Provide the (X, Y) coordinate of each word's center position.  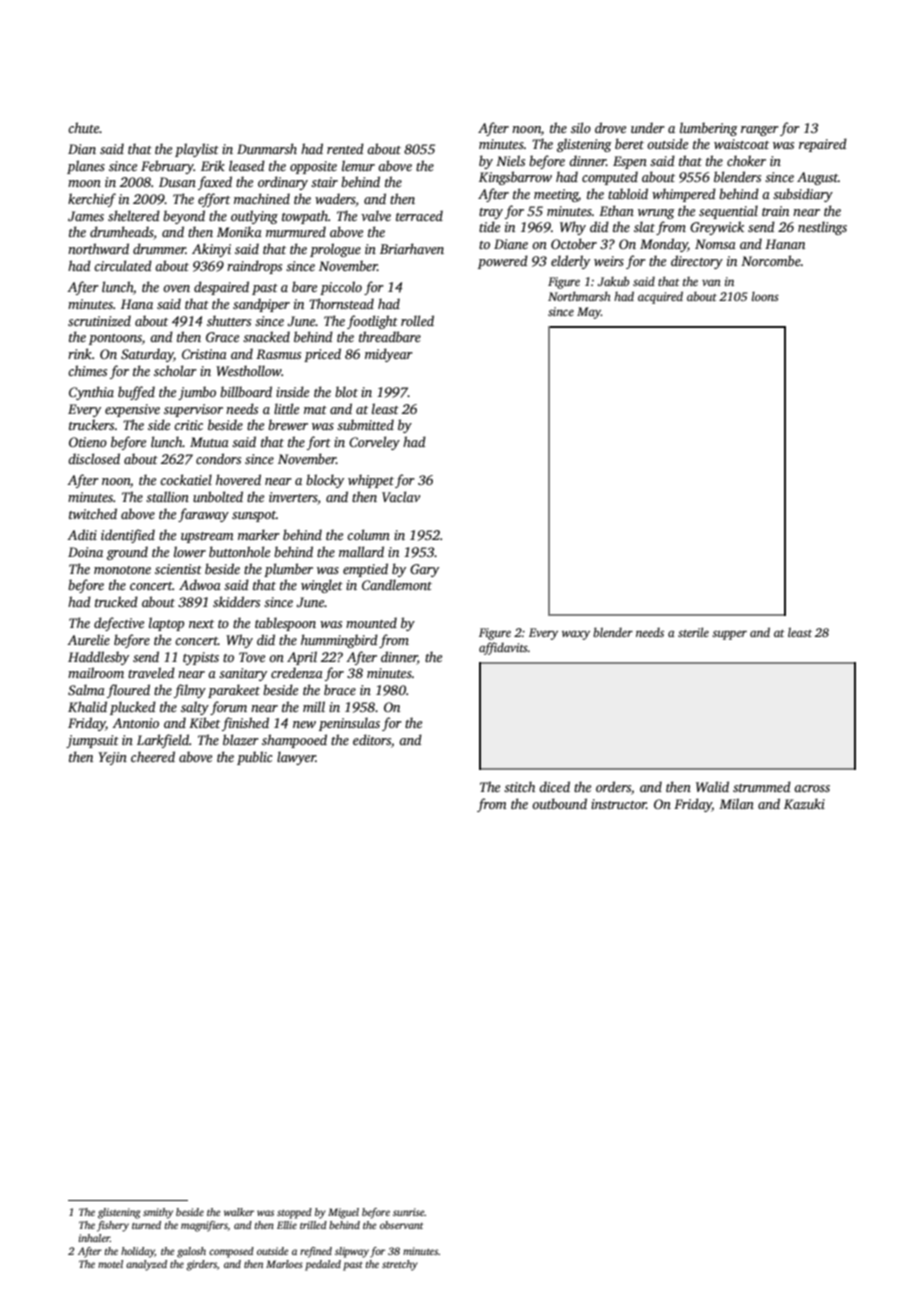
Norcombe (771, 260)
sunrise (409, 1212)
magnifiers (204, 1226)
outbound (559, 803)
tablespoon (285, 624)
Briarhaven (412, 248)
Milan (736, 803)
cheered (153, 756)
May (589, 313)
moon (84, 183)
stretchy (400, 1265)
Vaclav (401, 496)
